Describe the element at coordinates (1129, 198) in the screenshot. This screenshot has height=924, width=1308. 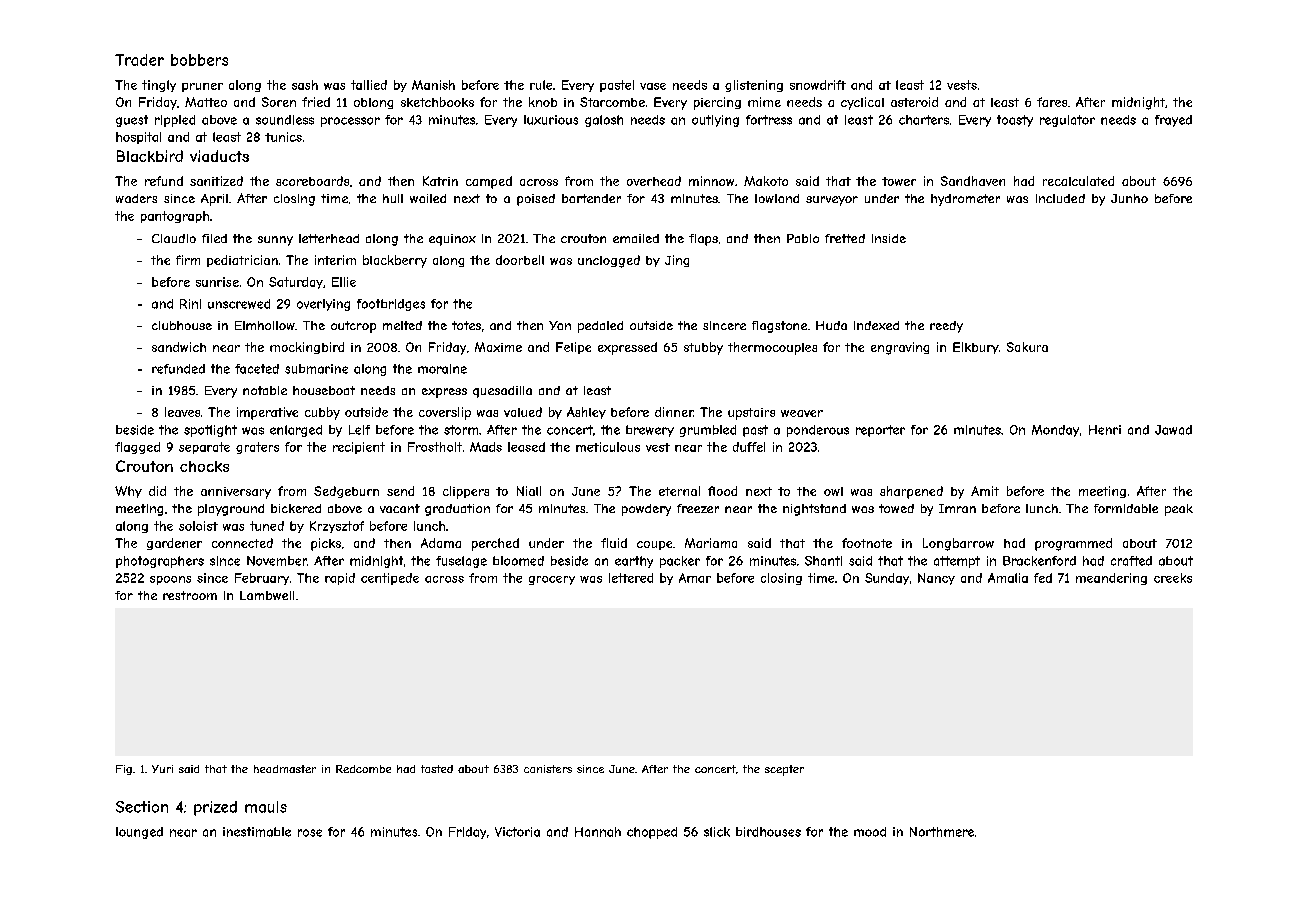
I see `Junho` at that location.
